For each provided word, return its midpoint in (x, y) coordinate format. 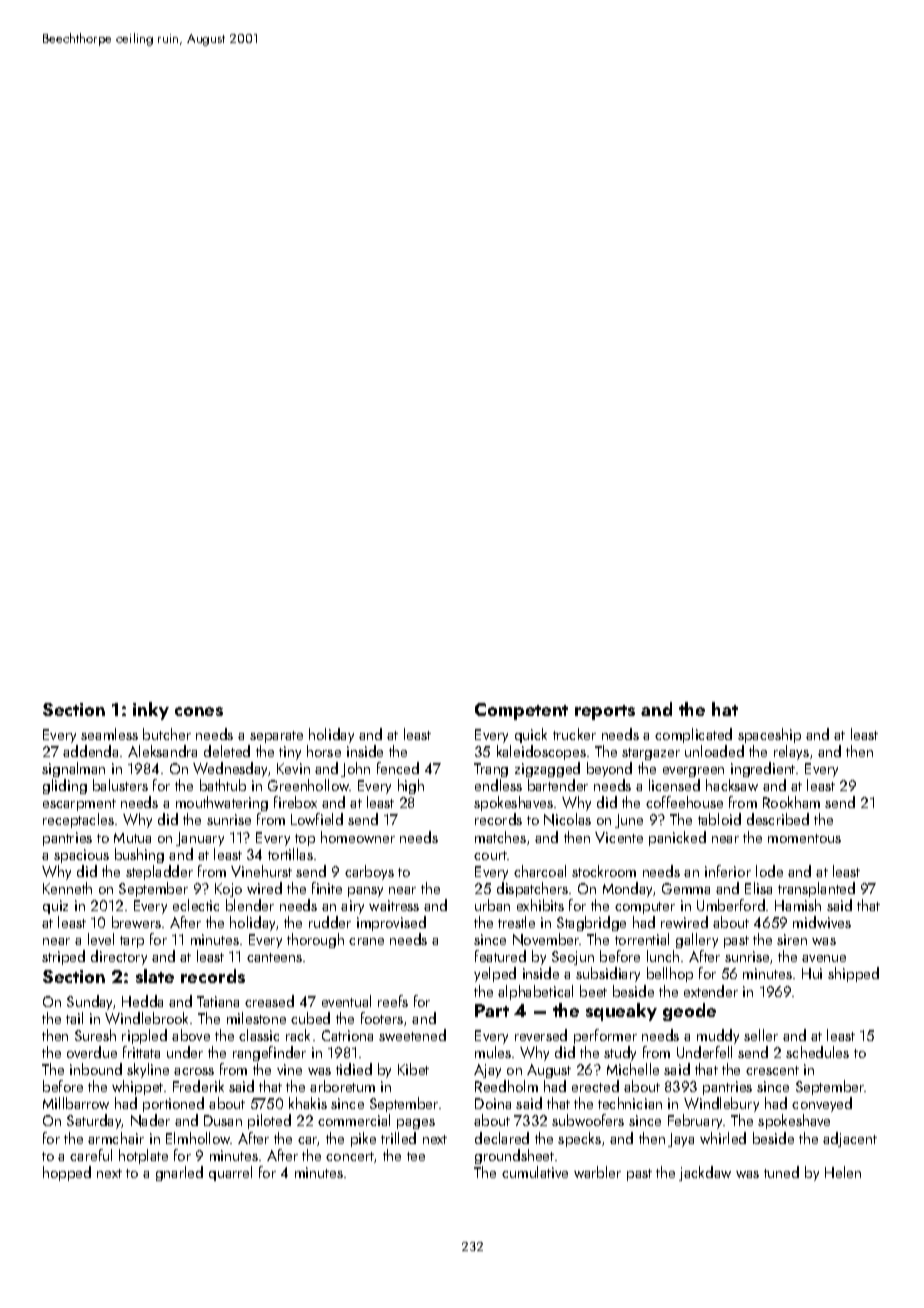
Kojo (228, 890)
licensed (674, 785)
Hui (812, 973)
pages (416, 1124)
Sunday (90, 1002)
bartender (558, 785)
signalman (73, 769)
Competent (521, 711)
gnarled (179, 1173)
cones (199, 711)
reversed (541, 1035)
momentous (804, 838)
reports (605, 712)
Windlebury (721, 1104)
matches (500, 837)
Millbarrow (76, 1103)
